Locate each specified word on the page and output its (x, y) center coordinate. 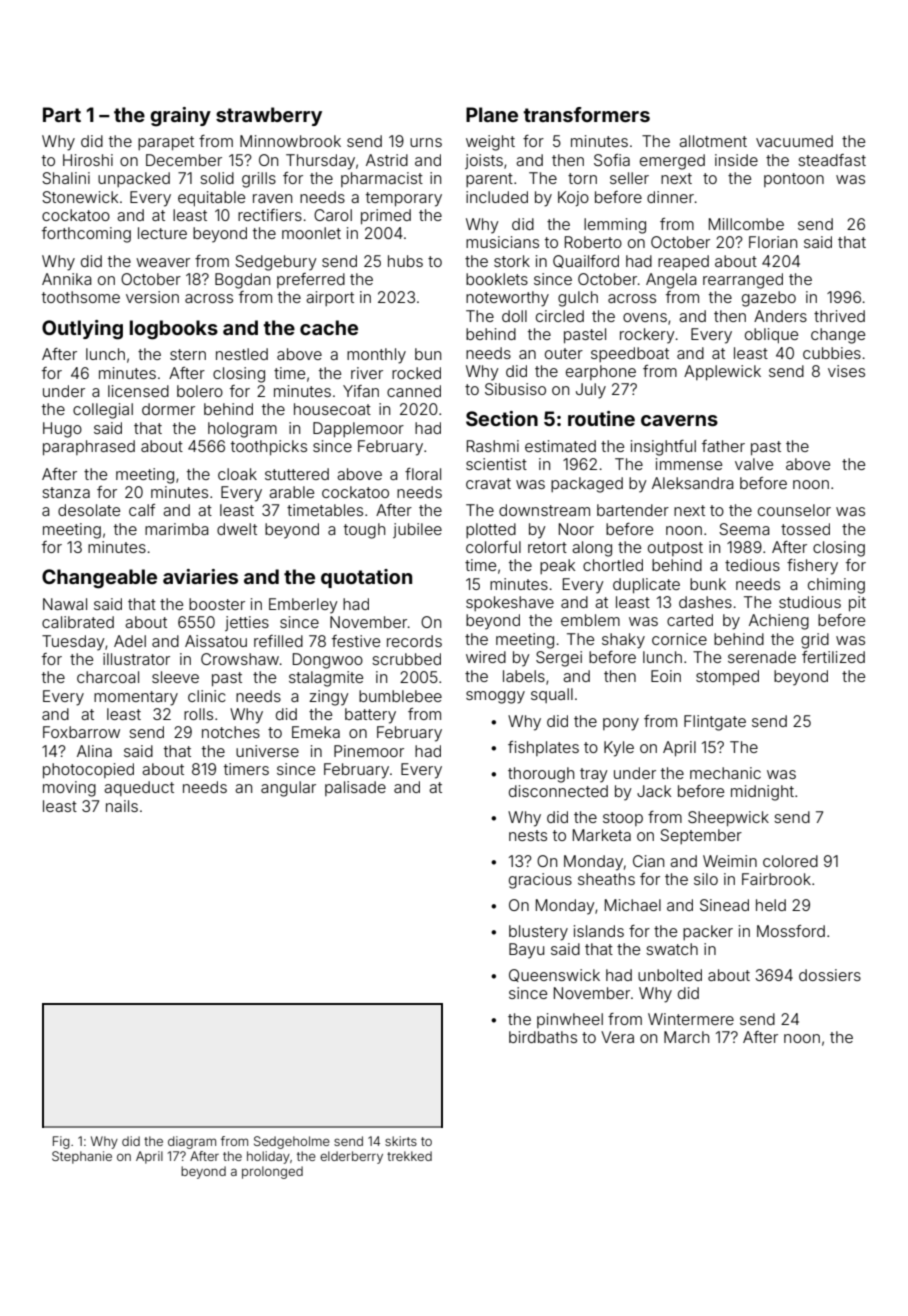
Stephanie (82, 1157)
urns (426, 142)
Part (62, 114)
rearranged (743, 281)
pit (857, 603)
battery (370, 716)
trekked (409, 1156)
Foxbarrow (81, 732)
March (686, 1037)
